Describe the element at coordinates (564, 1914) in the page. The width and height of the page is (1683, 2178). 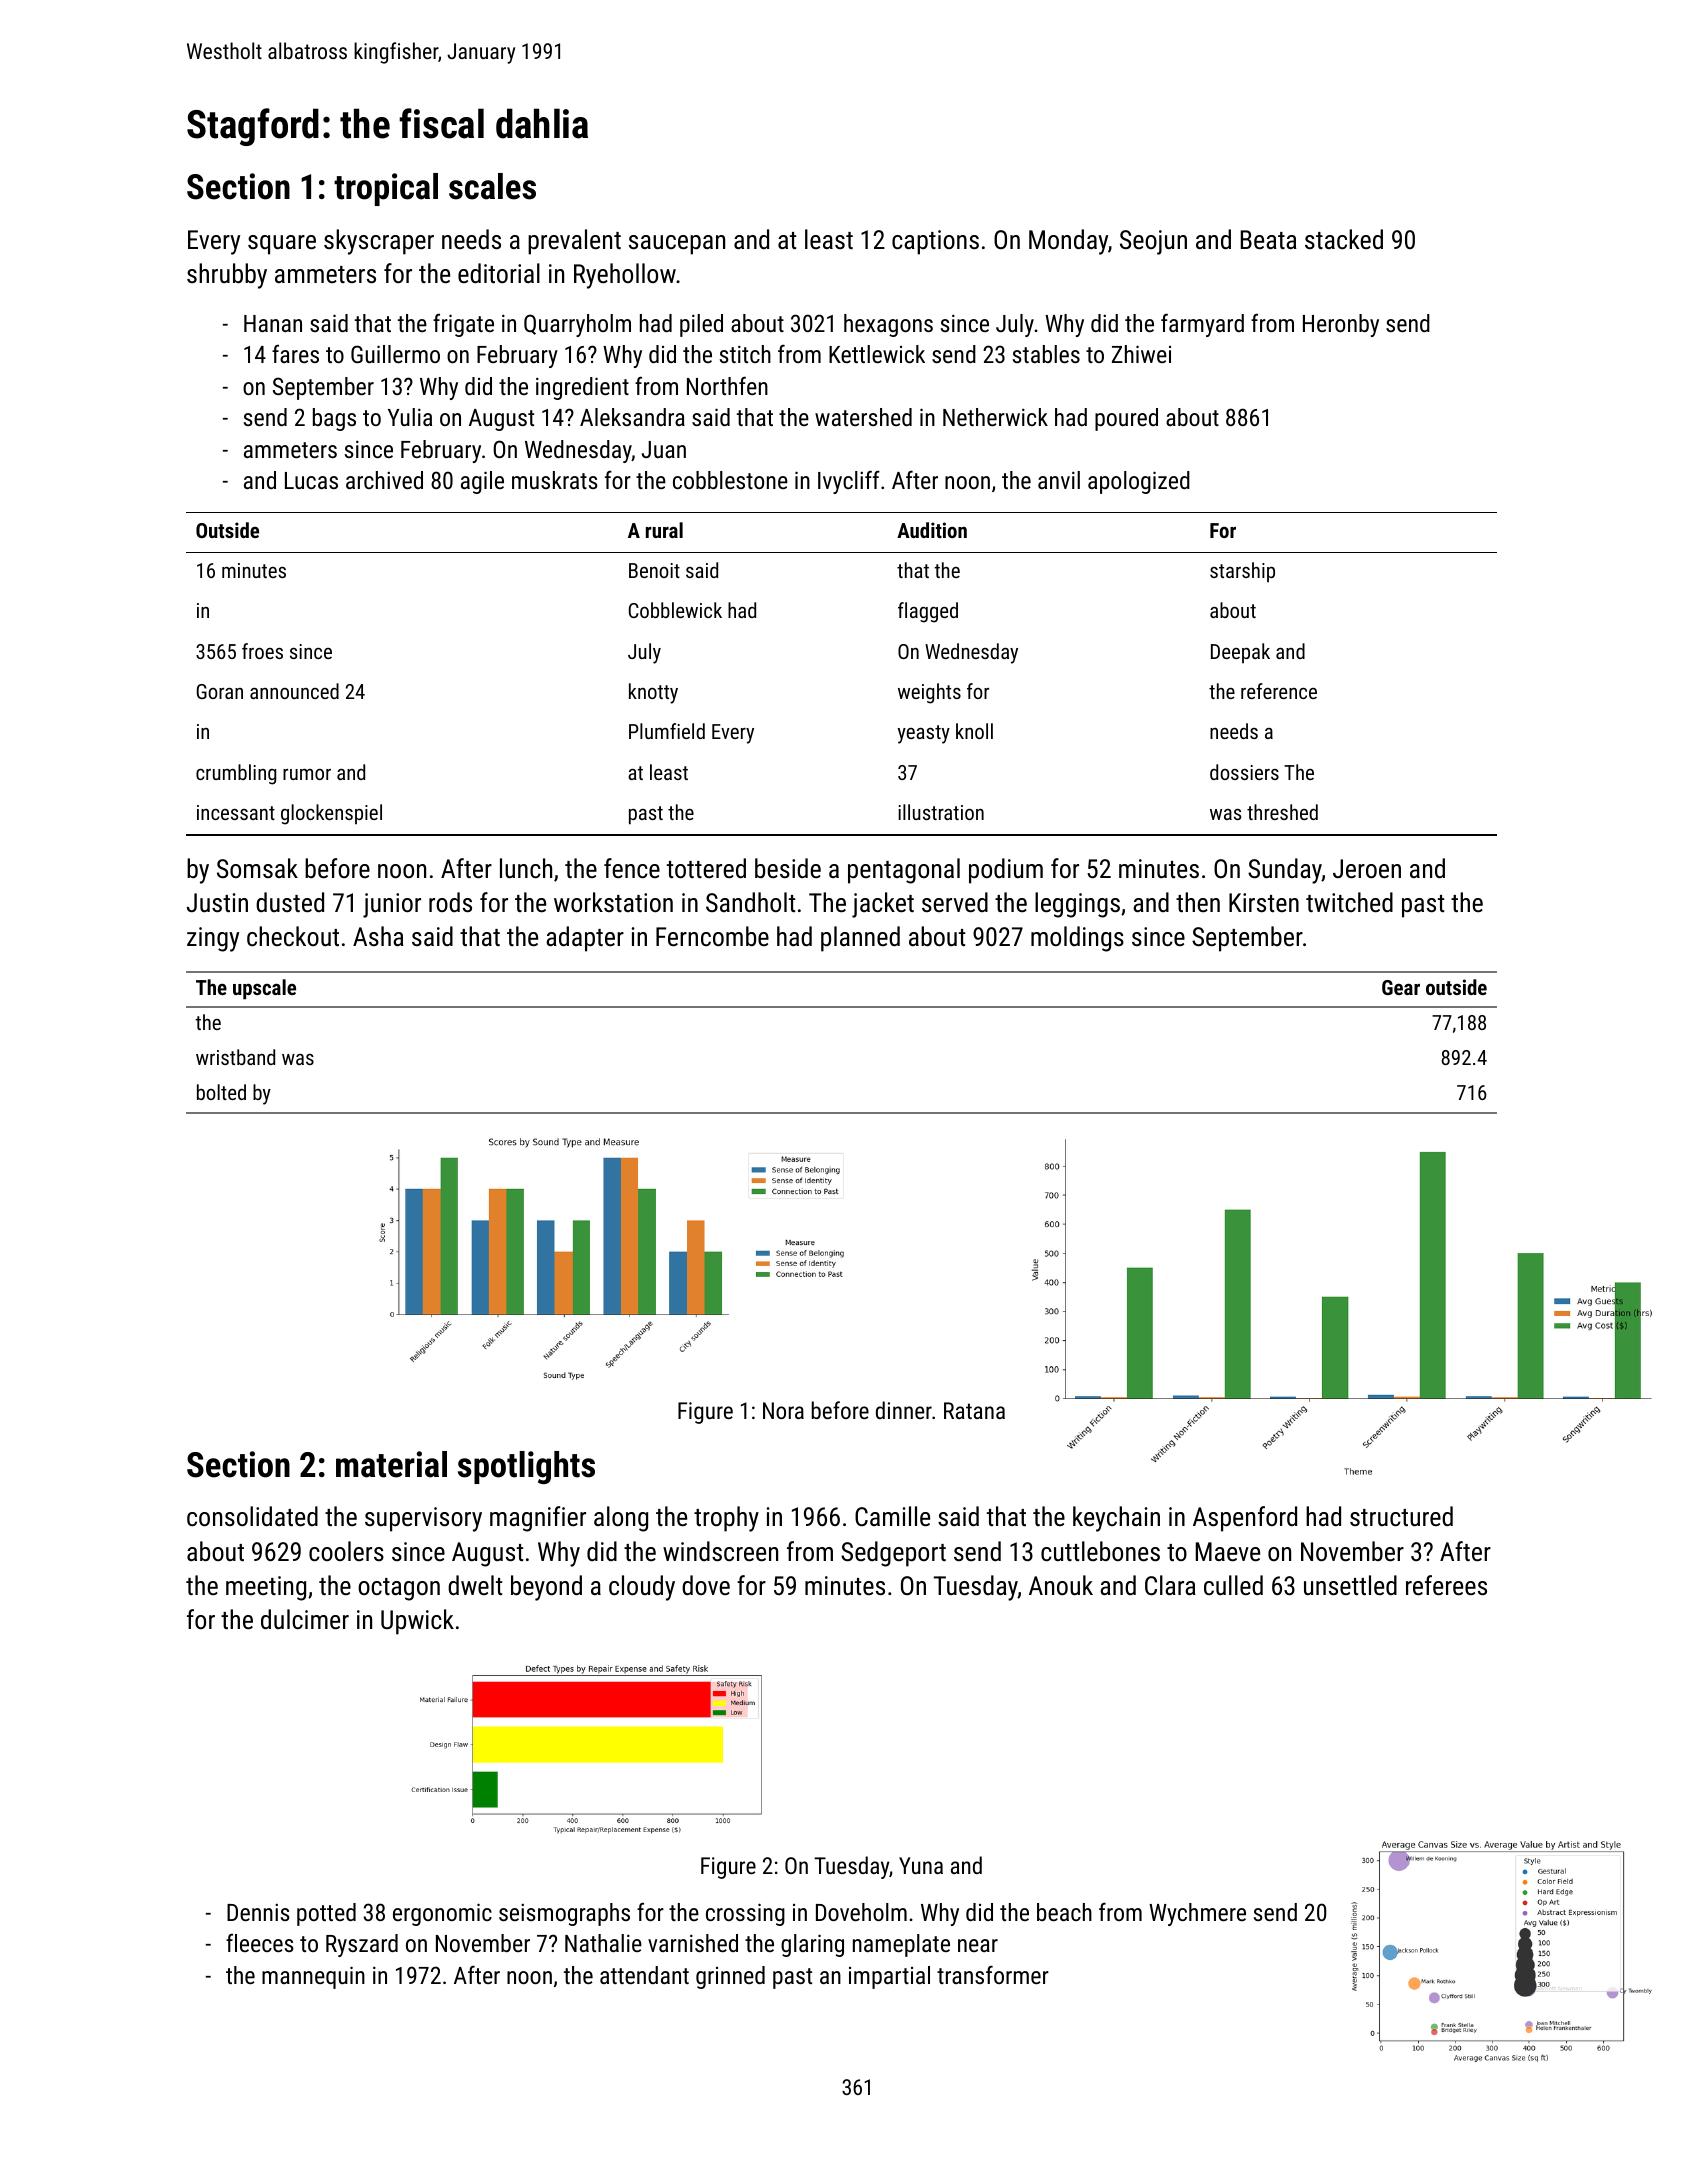
I see `seismographs` at that location.
